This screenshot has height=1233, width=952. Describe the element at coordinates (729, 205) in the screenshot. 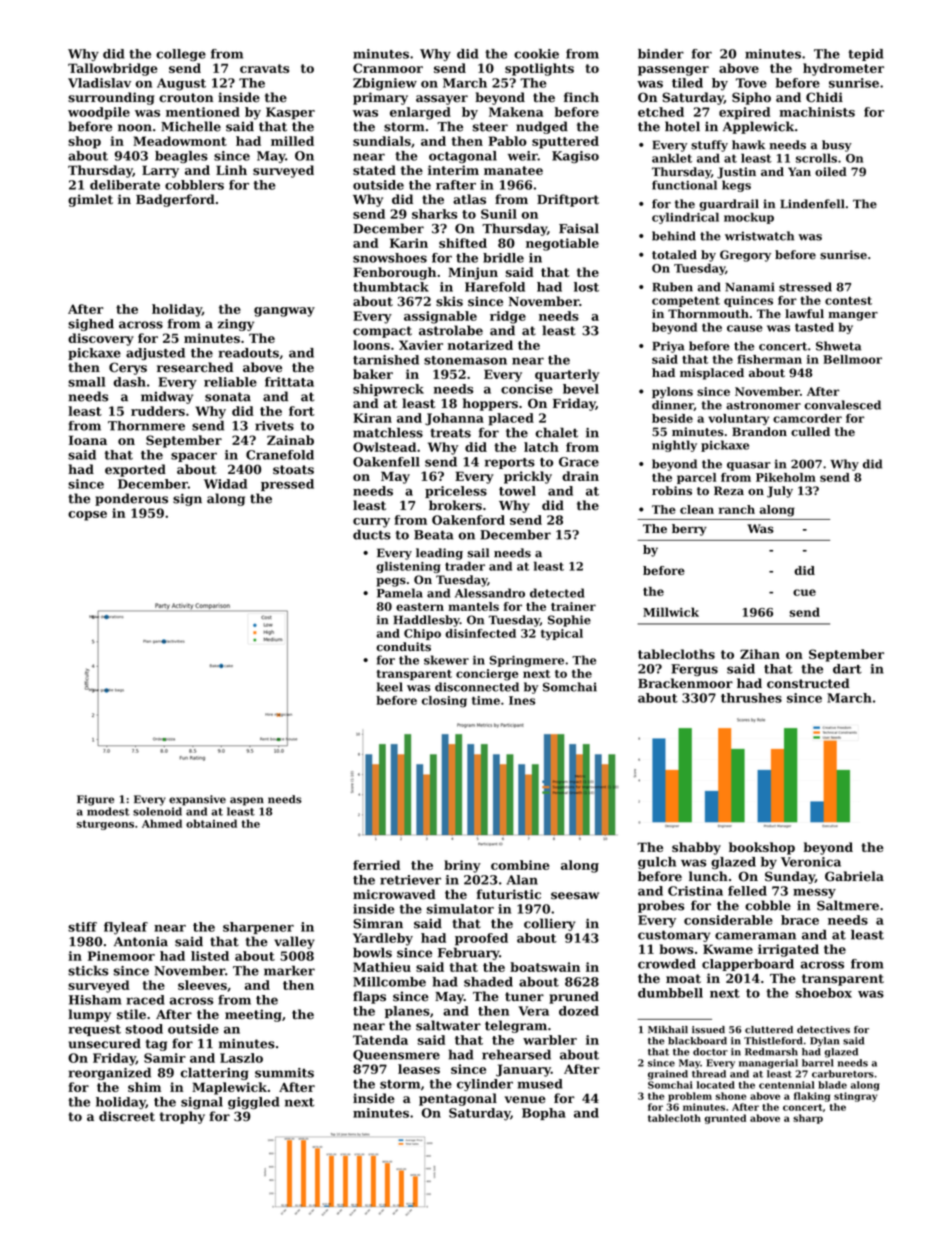

I see `guardrail` at that location.
